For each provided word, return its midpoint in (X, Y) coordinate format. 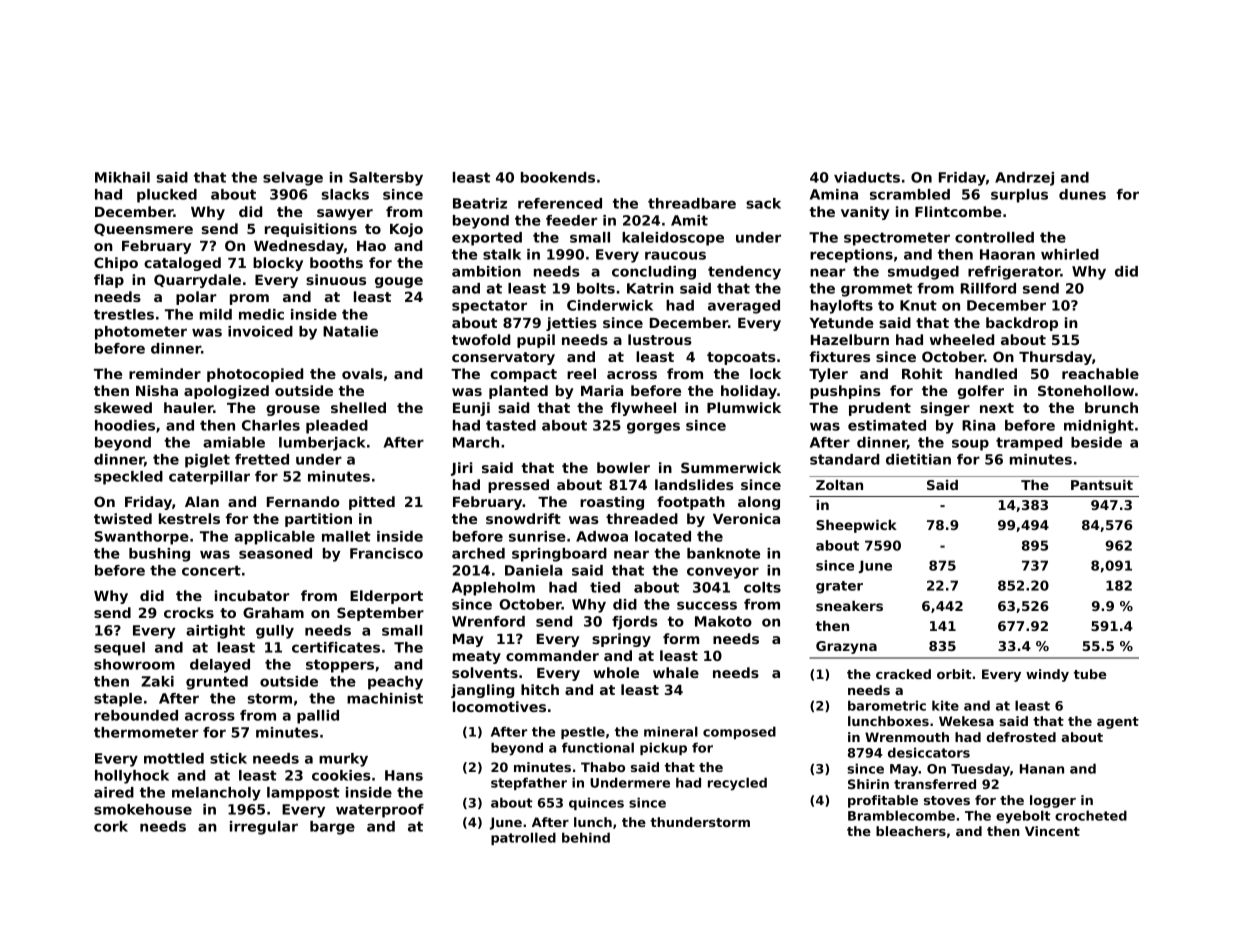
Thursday (1055, 358)
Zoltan (839, 485)
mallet (346, 536)
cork (111, 826)
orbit (954, 674)
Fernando (303, 501)
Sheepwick (856, 526)
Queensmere (143, 229)
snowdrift (523, 518)
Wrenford (488, 621)
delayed (220, 666)
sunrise (537, 536)
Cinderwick (610, 305)
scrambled (910, 194)
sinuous (336, 279)
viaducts (867, 177)
